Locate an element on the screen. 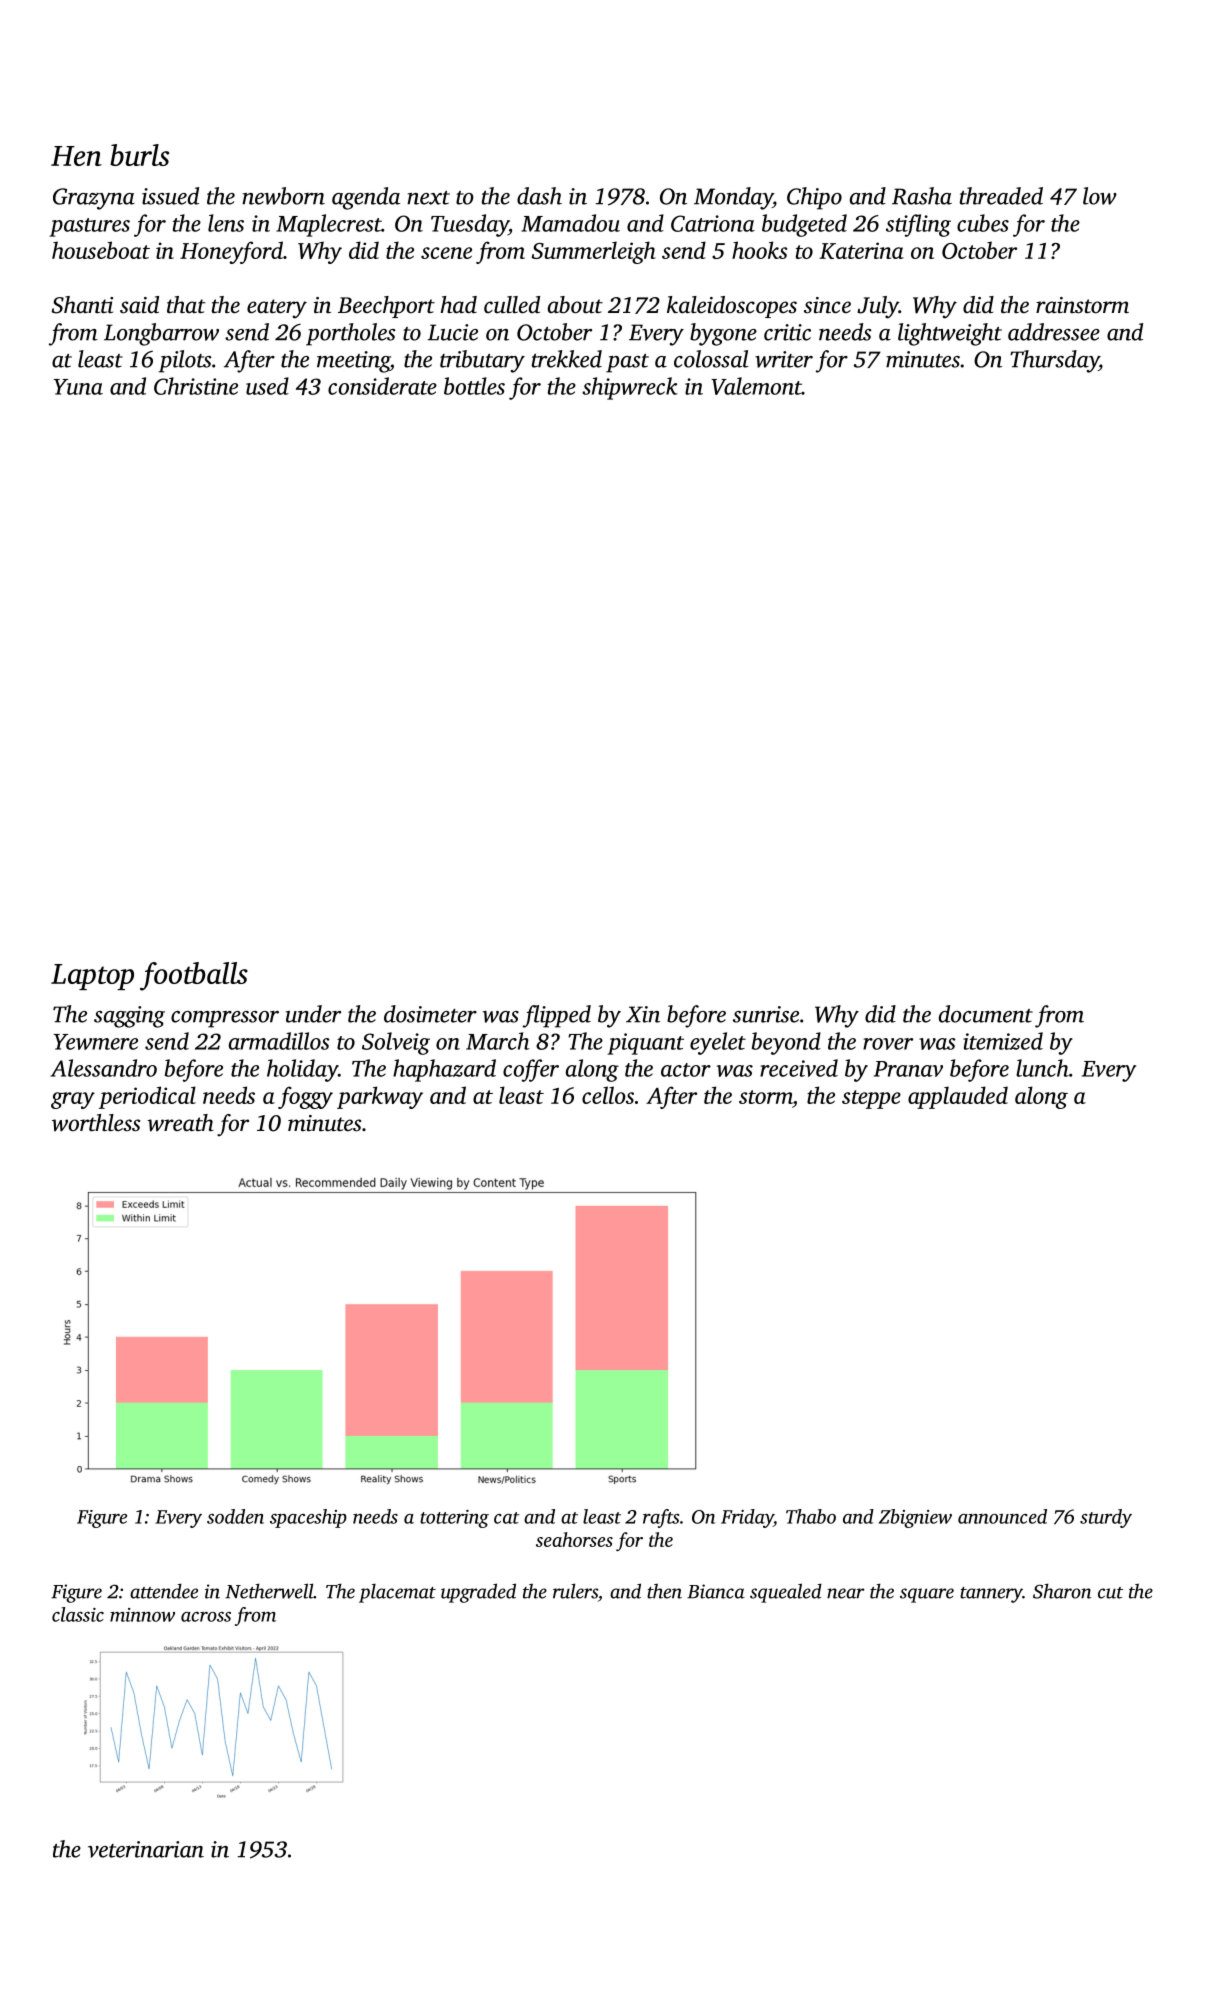 The image size is (1209, 1992). Rasha is located at coordinates (922, 196).
